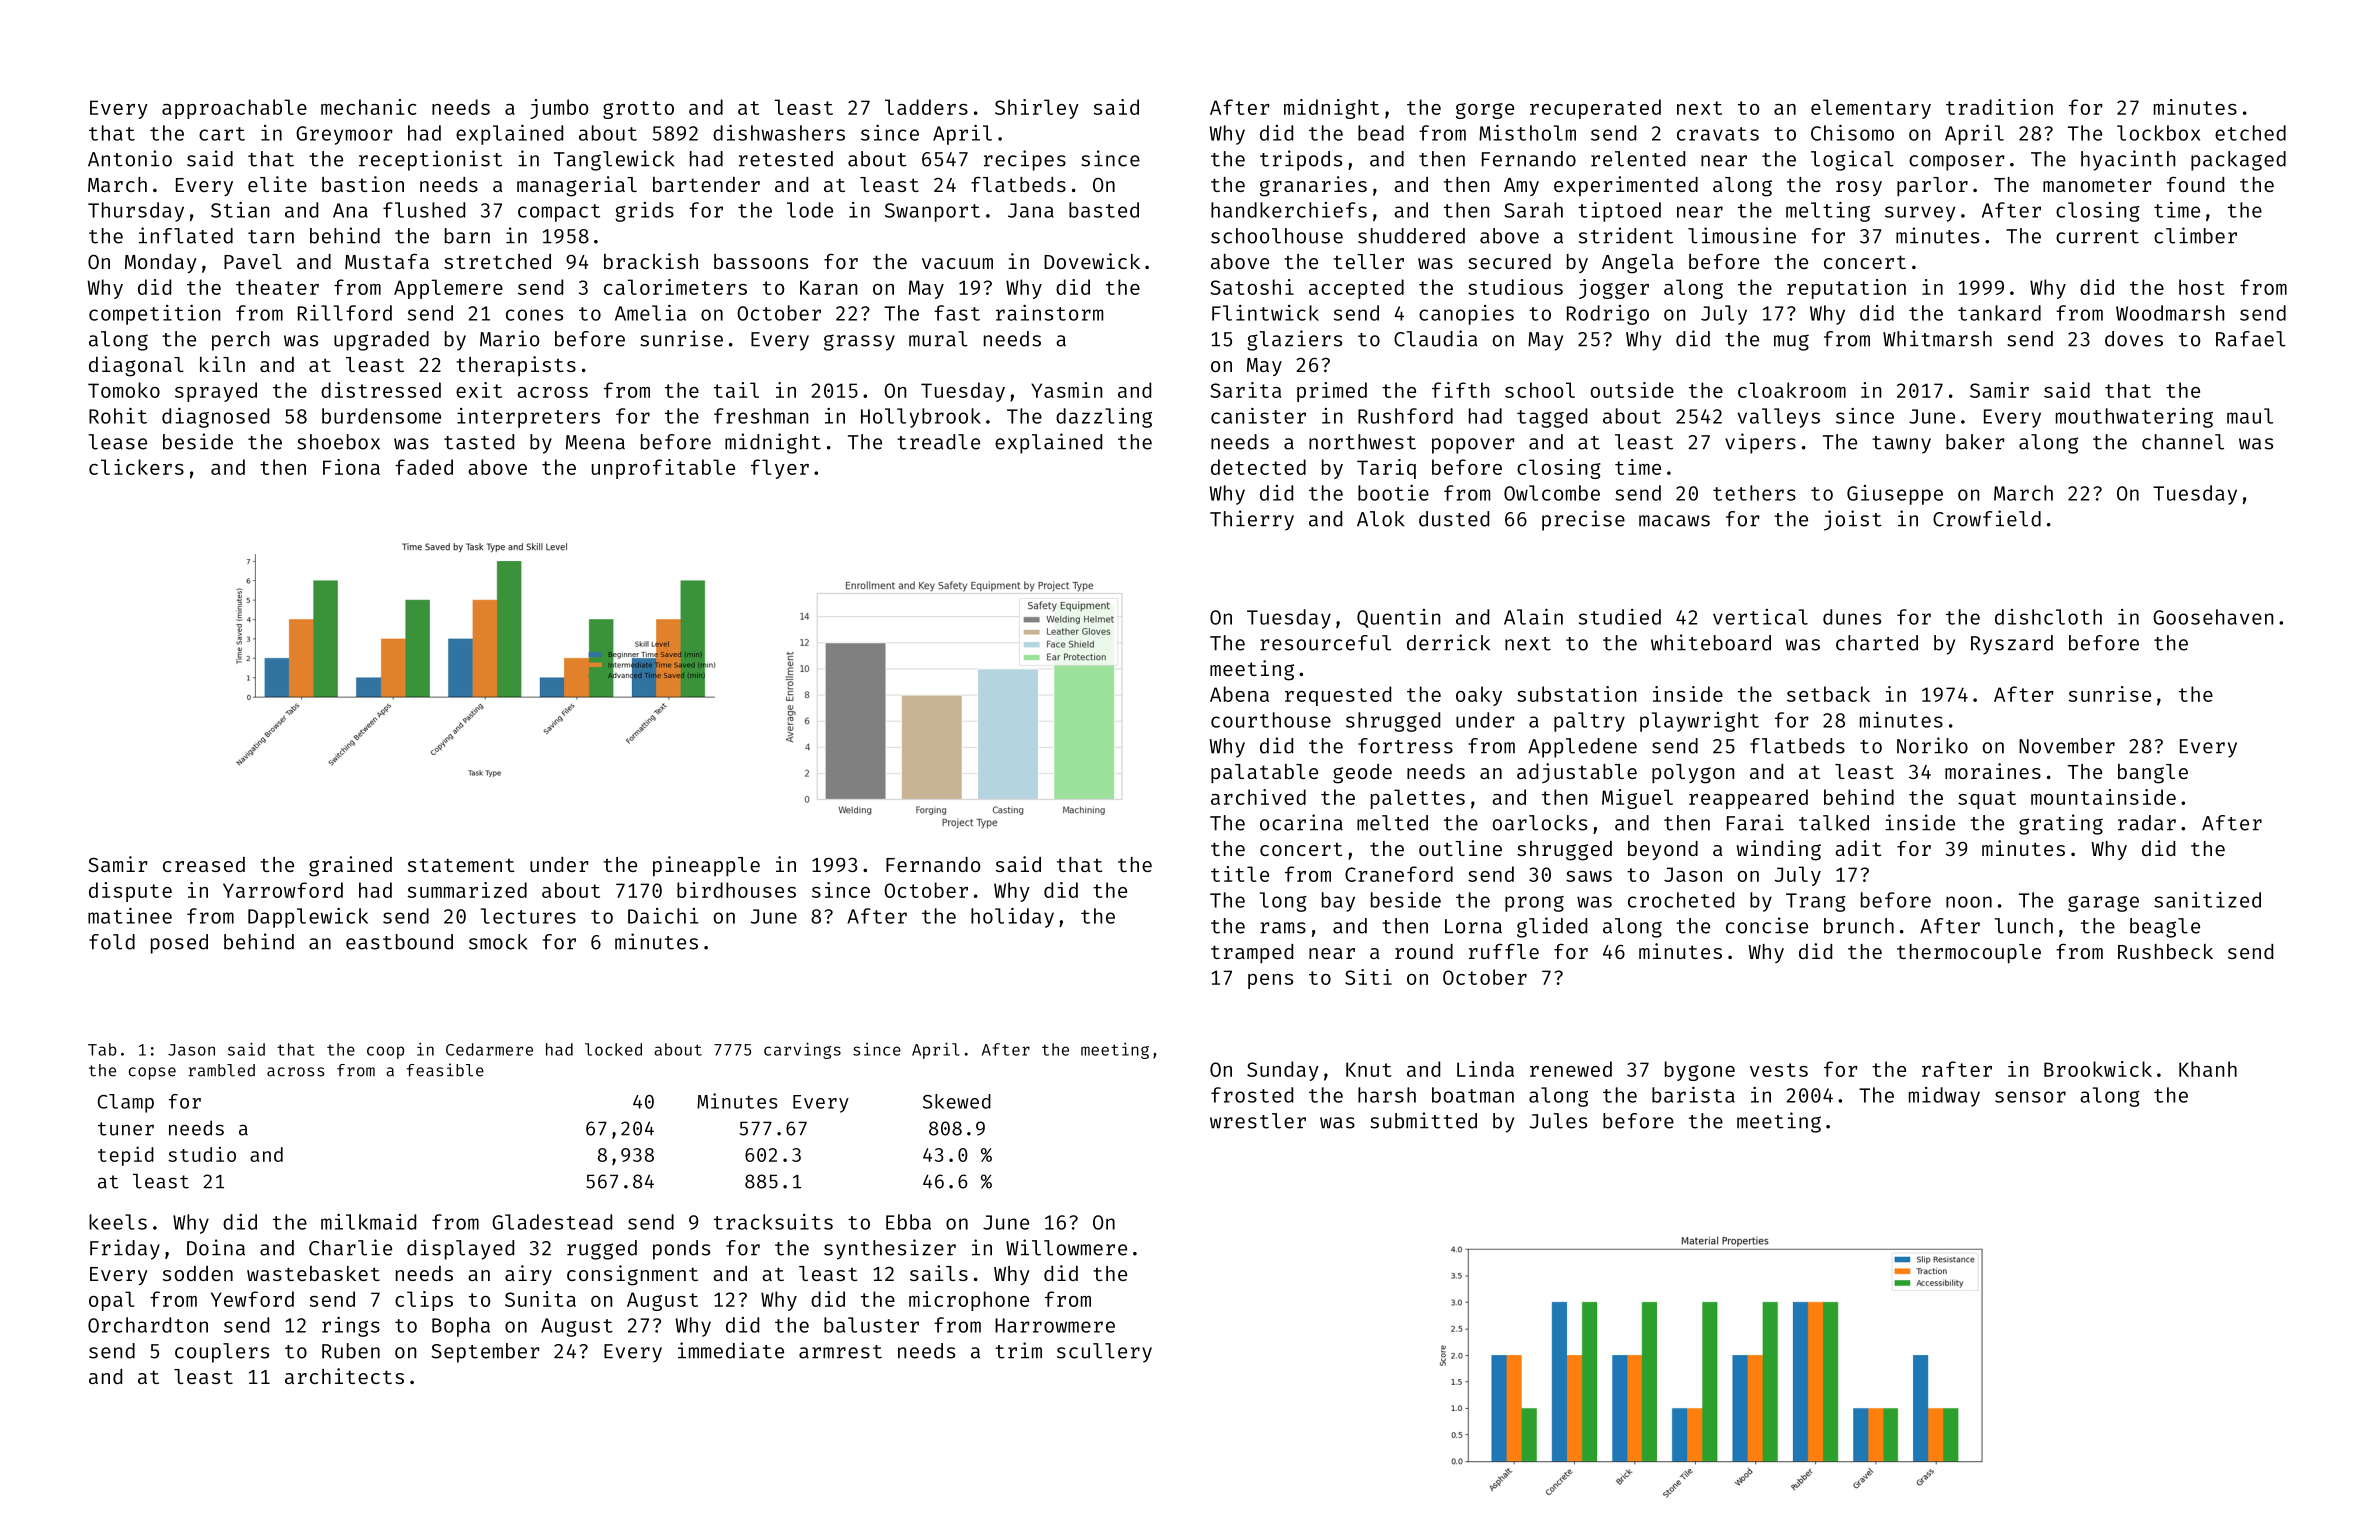 The image size is (2380, 1540). I want to click on clickers, so click(136, 467).
